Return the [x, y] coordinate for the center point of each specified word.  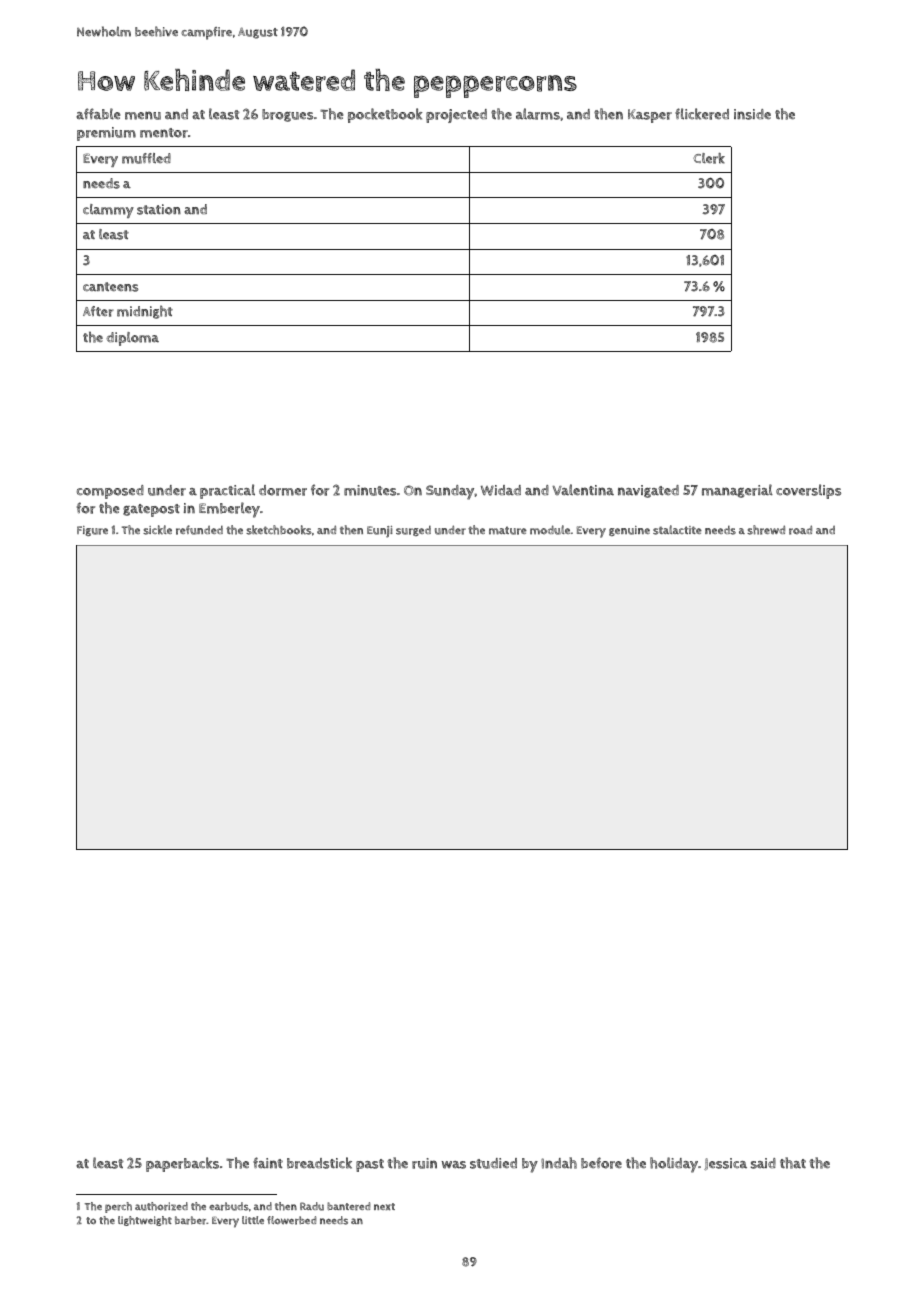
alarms [538, 114]
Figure [92, 531]
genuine [629, 531]
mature [508, 530]
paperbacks [182, 1164]
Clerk [709, 158]
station [159, 209]
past [370, 1165]
